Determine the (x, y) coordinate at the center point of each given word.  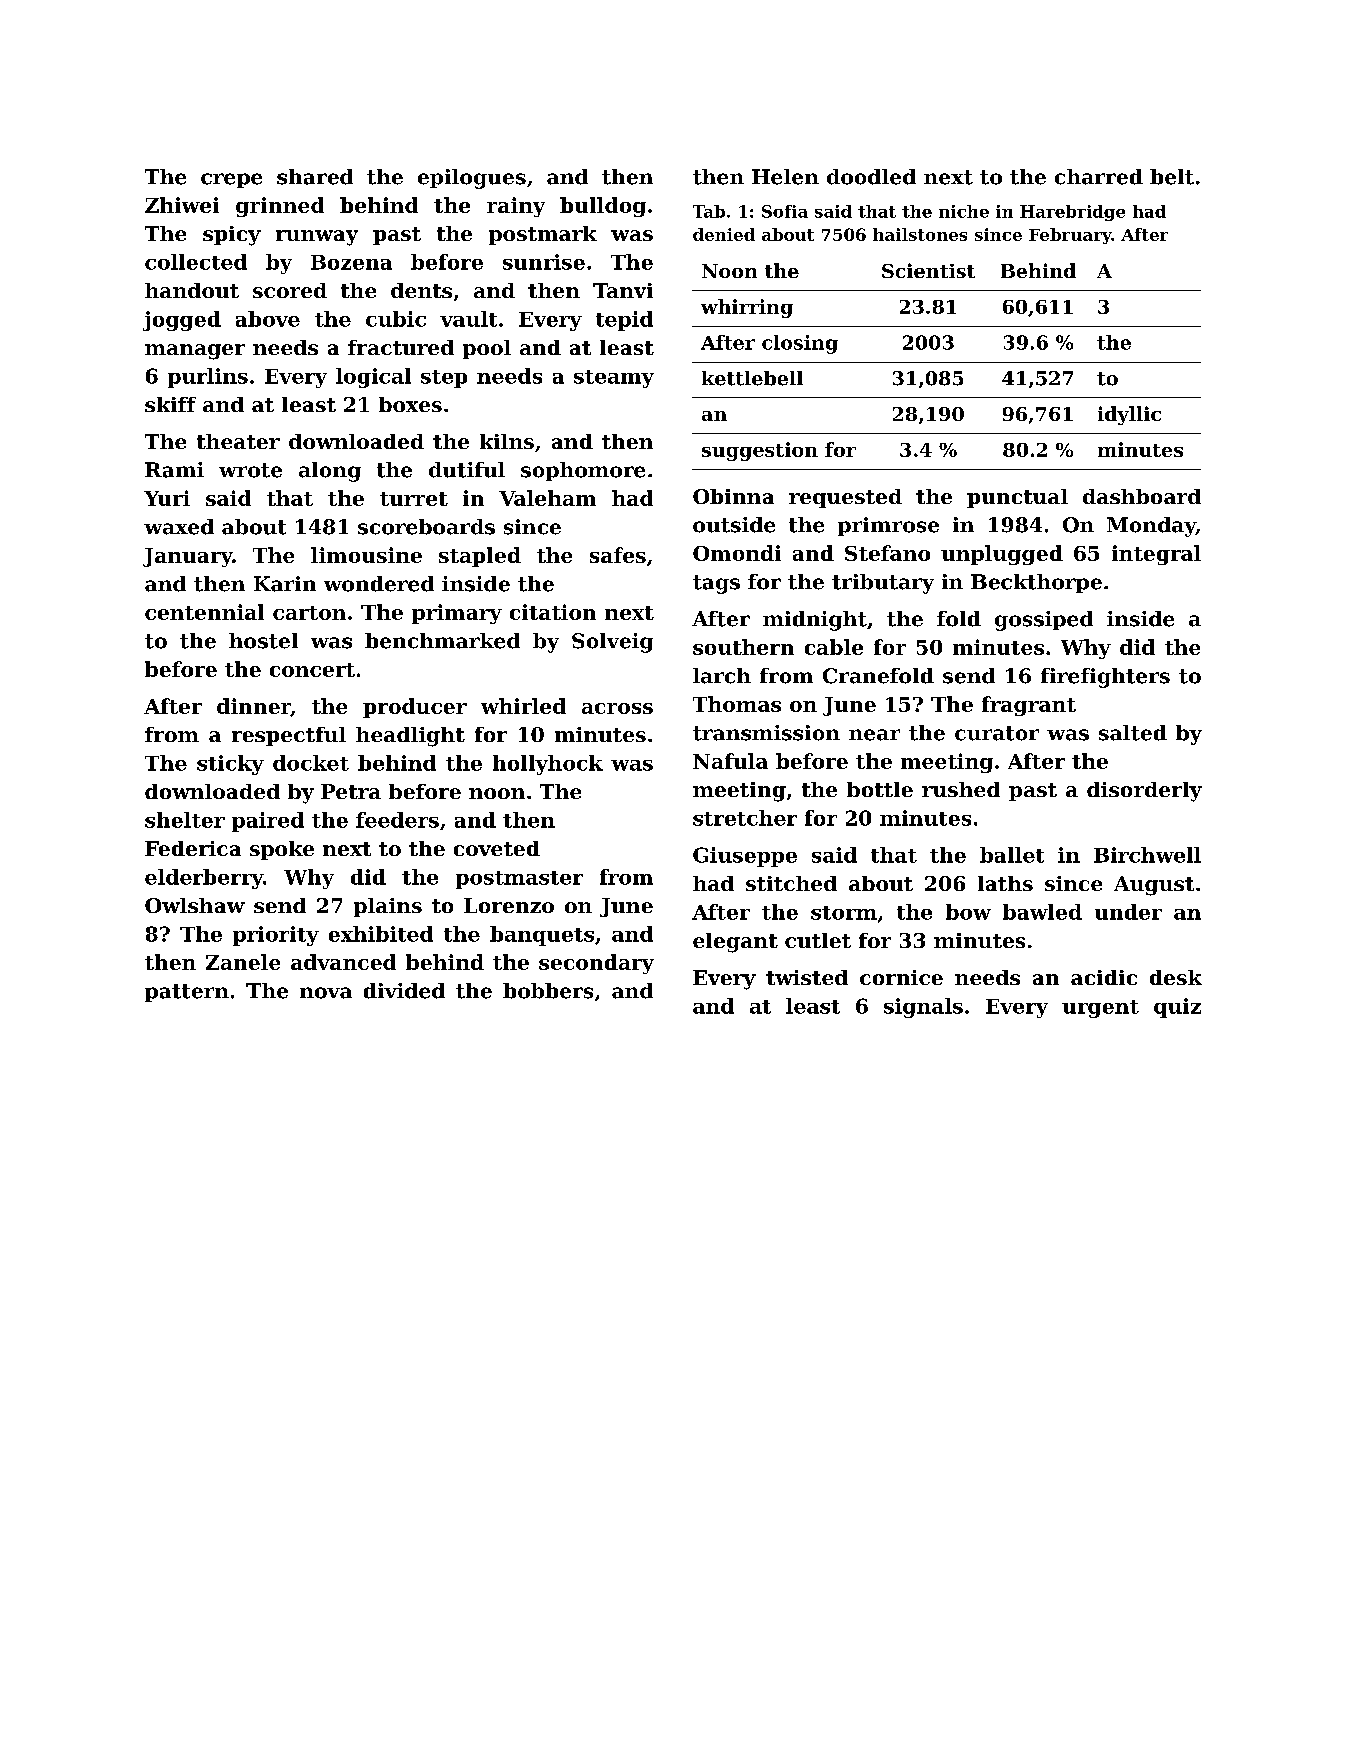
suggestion (760, 451)
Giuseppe (745, 857)
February (1070, 236)
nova (326, 993)
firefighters (1105, 678)
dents (421, 290)
